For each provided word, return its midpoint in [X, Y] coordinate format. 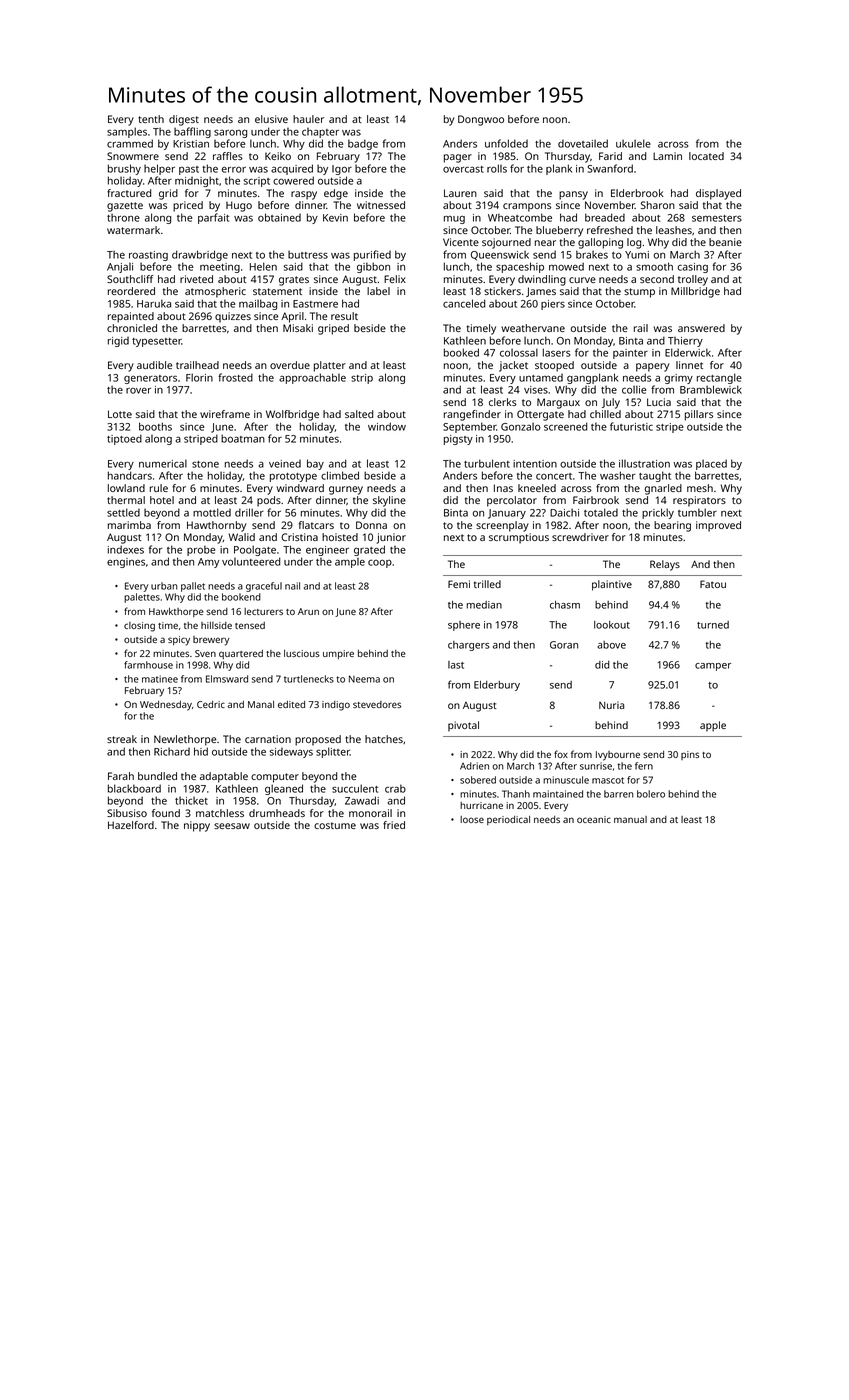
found [166, 813]
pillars [699, 415]
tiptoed [124, 439]
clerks [503, 402]
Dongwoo [481, 120]
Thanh [516, 794]
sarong [230, 133]
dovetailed [583, 143]
